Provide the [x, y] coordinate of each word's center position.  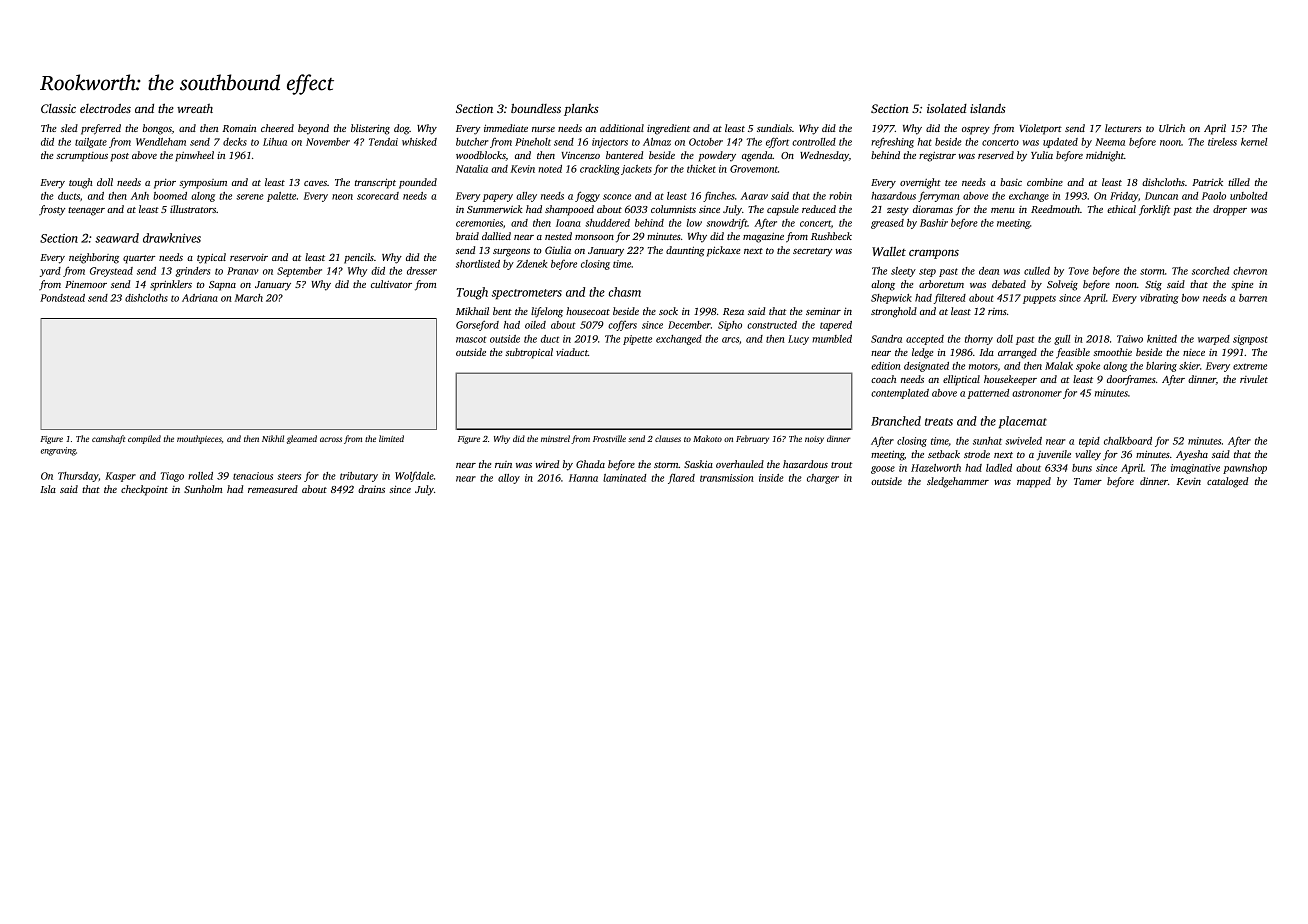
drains [371, 489]
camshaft [108, 439]
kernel [1254, 142]
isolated [947, 108]
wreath [195, 108]
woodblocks [481, 155]
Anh [140, 196]
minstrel [555, 438]
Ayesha [1192, 455]
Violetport [1040, 129]
